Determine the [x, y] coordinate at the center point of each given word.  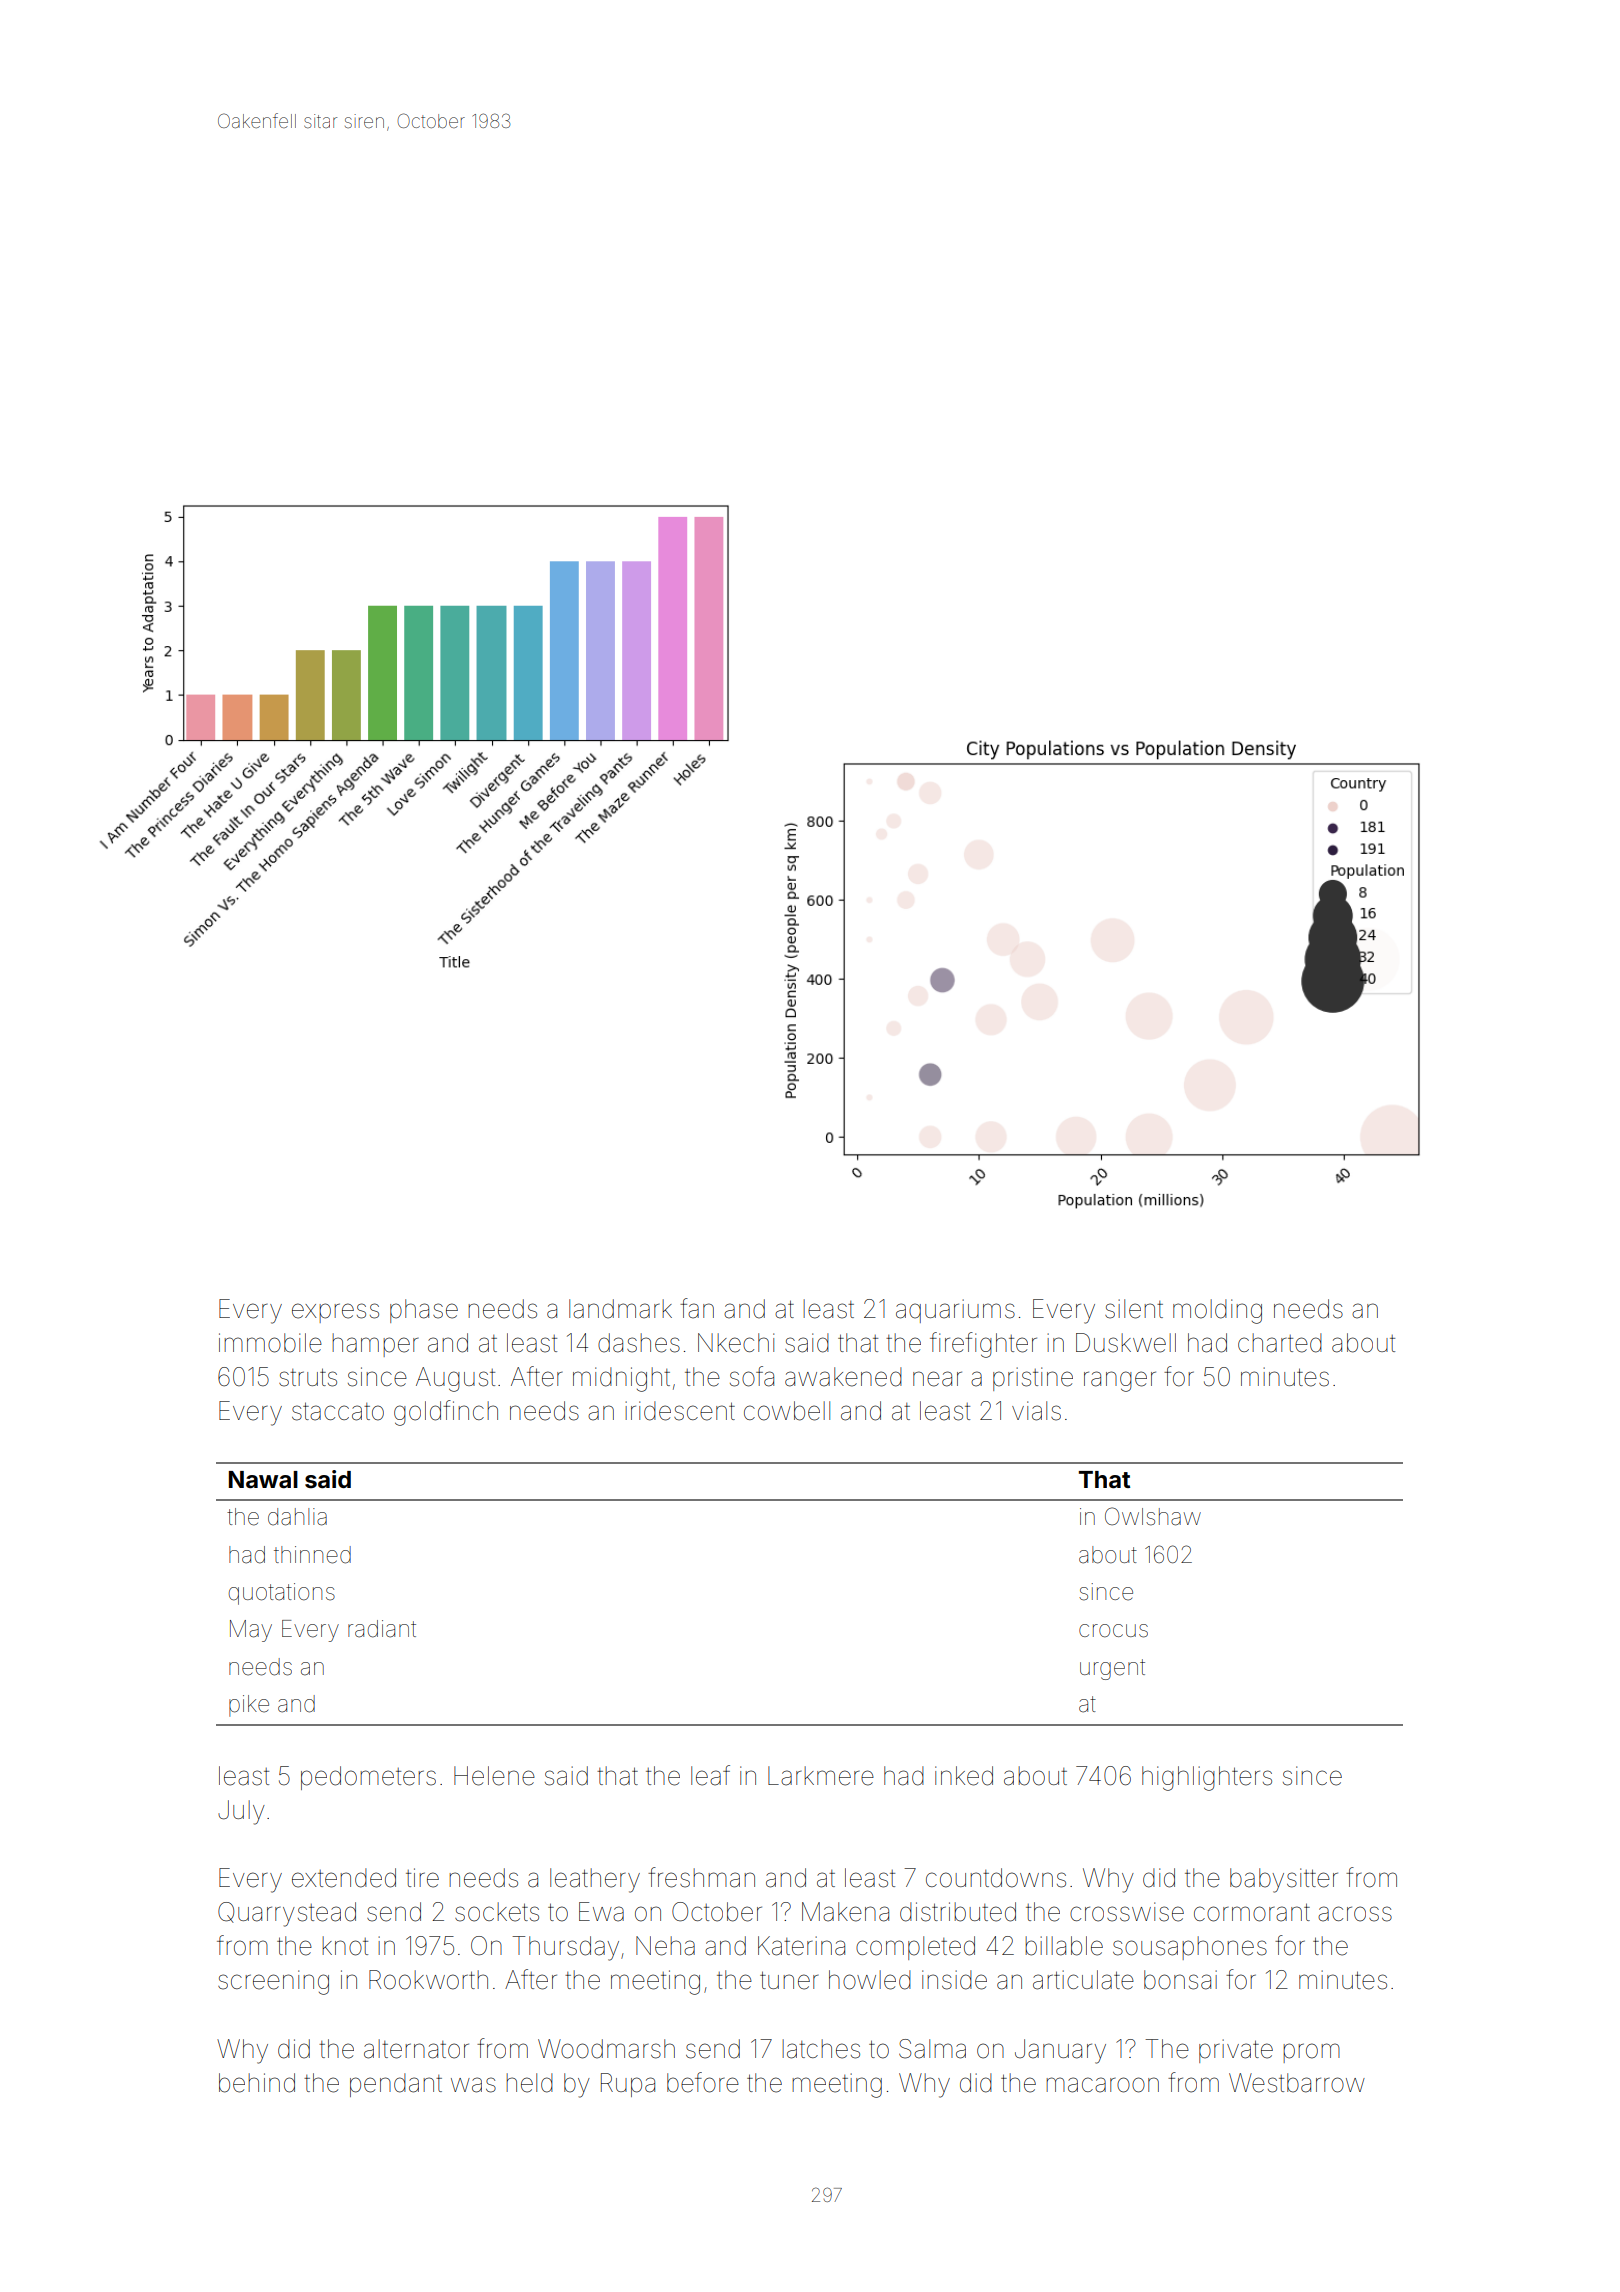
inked [964, 1776]
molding [1217, 1311]
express [335, 1313]
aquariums [955, 1311]
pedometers [368, 1778]
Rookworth [428, 1980]
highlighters [1207, 1778]
